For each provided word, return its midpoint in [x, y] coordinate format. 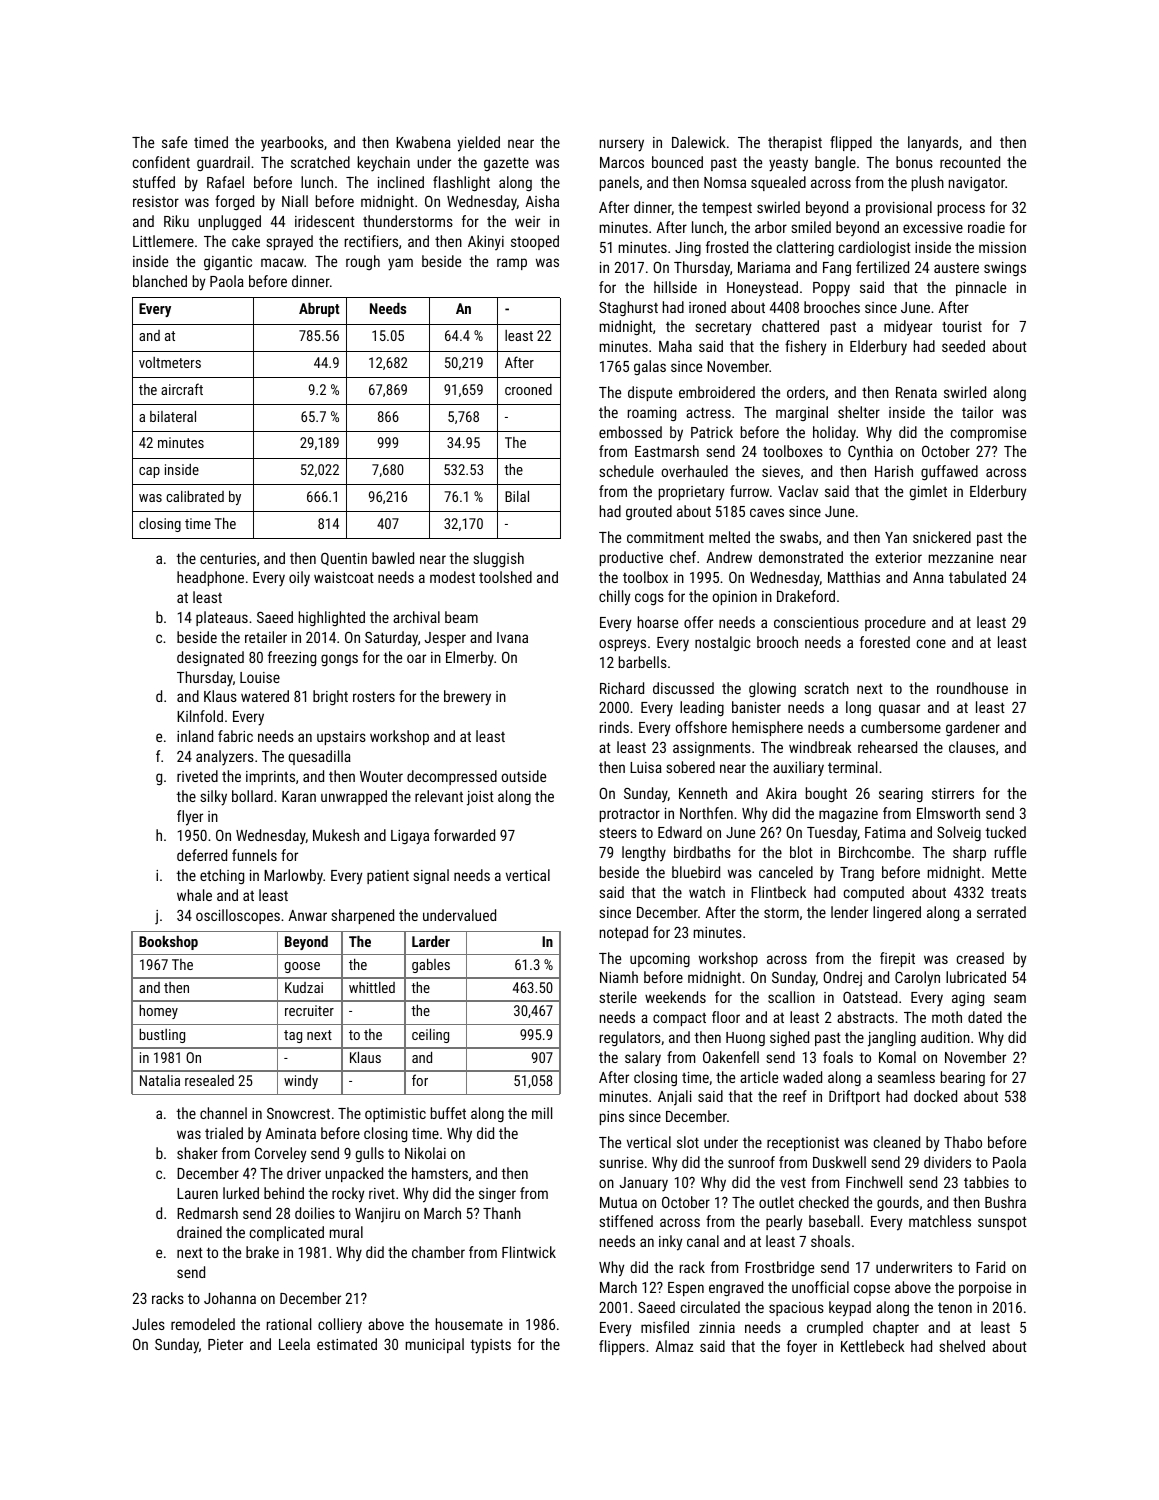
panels [619, 183]
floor [726, 1017]
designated [210, 658]
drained [199, 1232]
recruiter [309, 1010]
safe [174, 142]
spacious [796, 1309]
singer [497, 1195]
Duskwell [839, 1162]
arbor [771, 227]
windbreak [820, 747]
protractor [630, 815]
